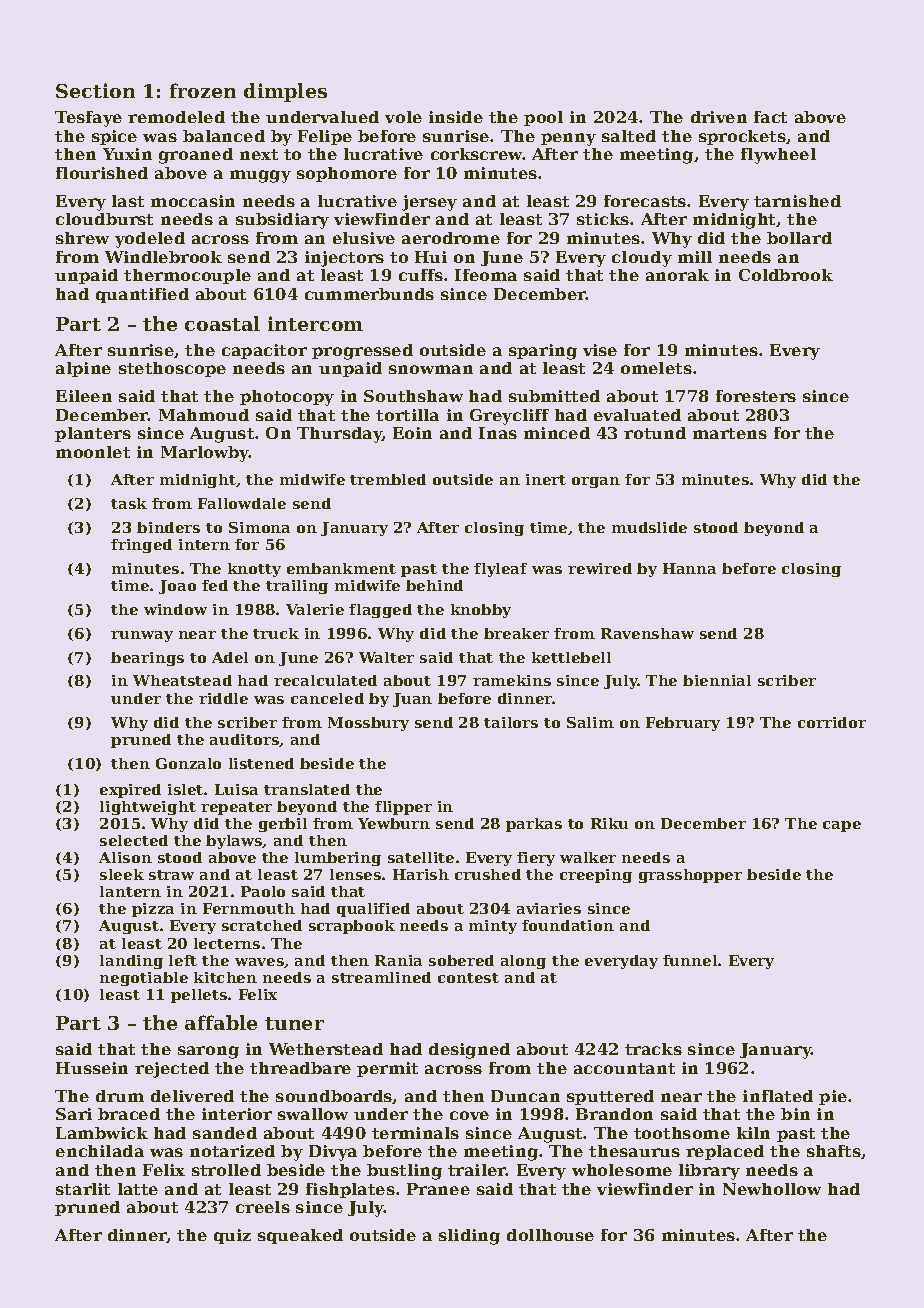  Describe the element at coordinates (477, 154) in the screenshot. I see `corkscrew` at that location.
